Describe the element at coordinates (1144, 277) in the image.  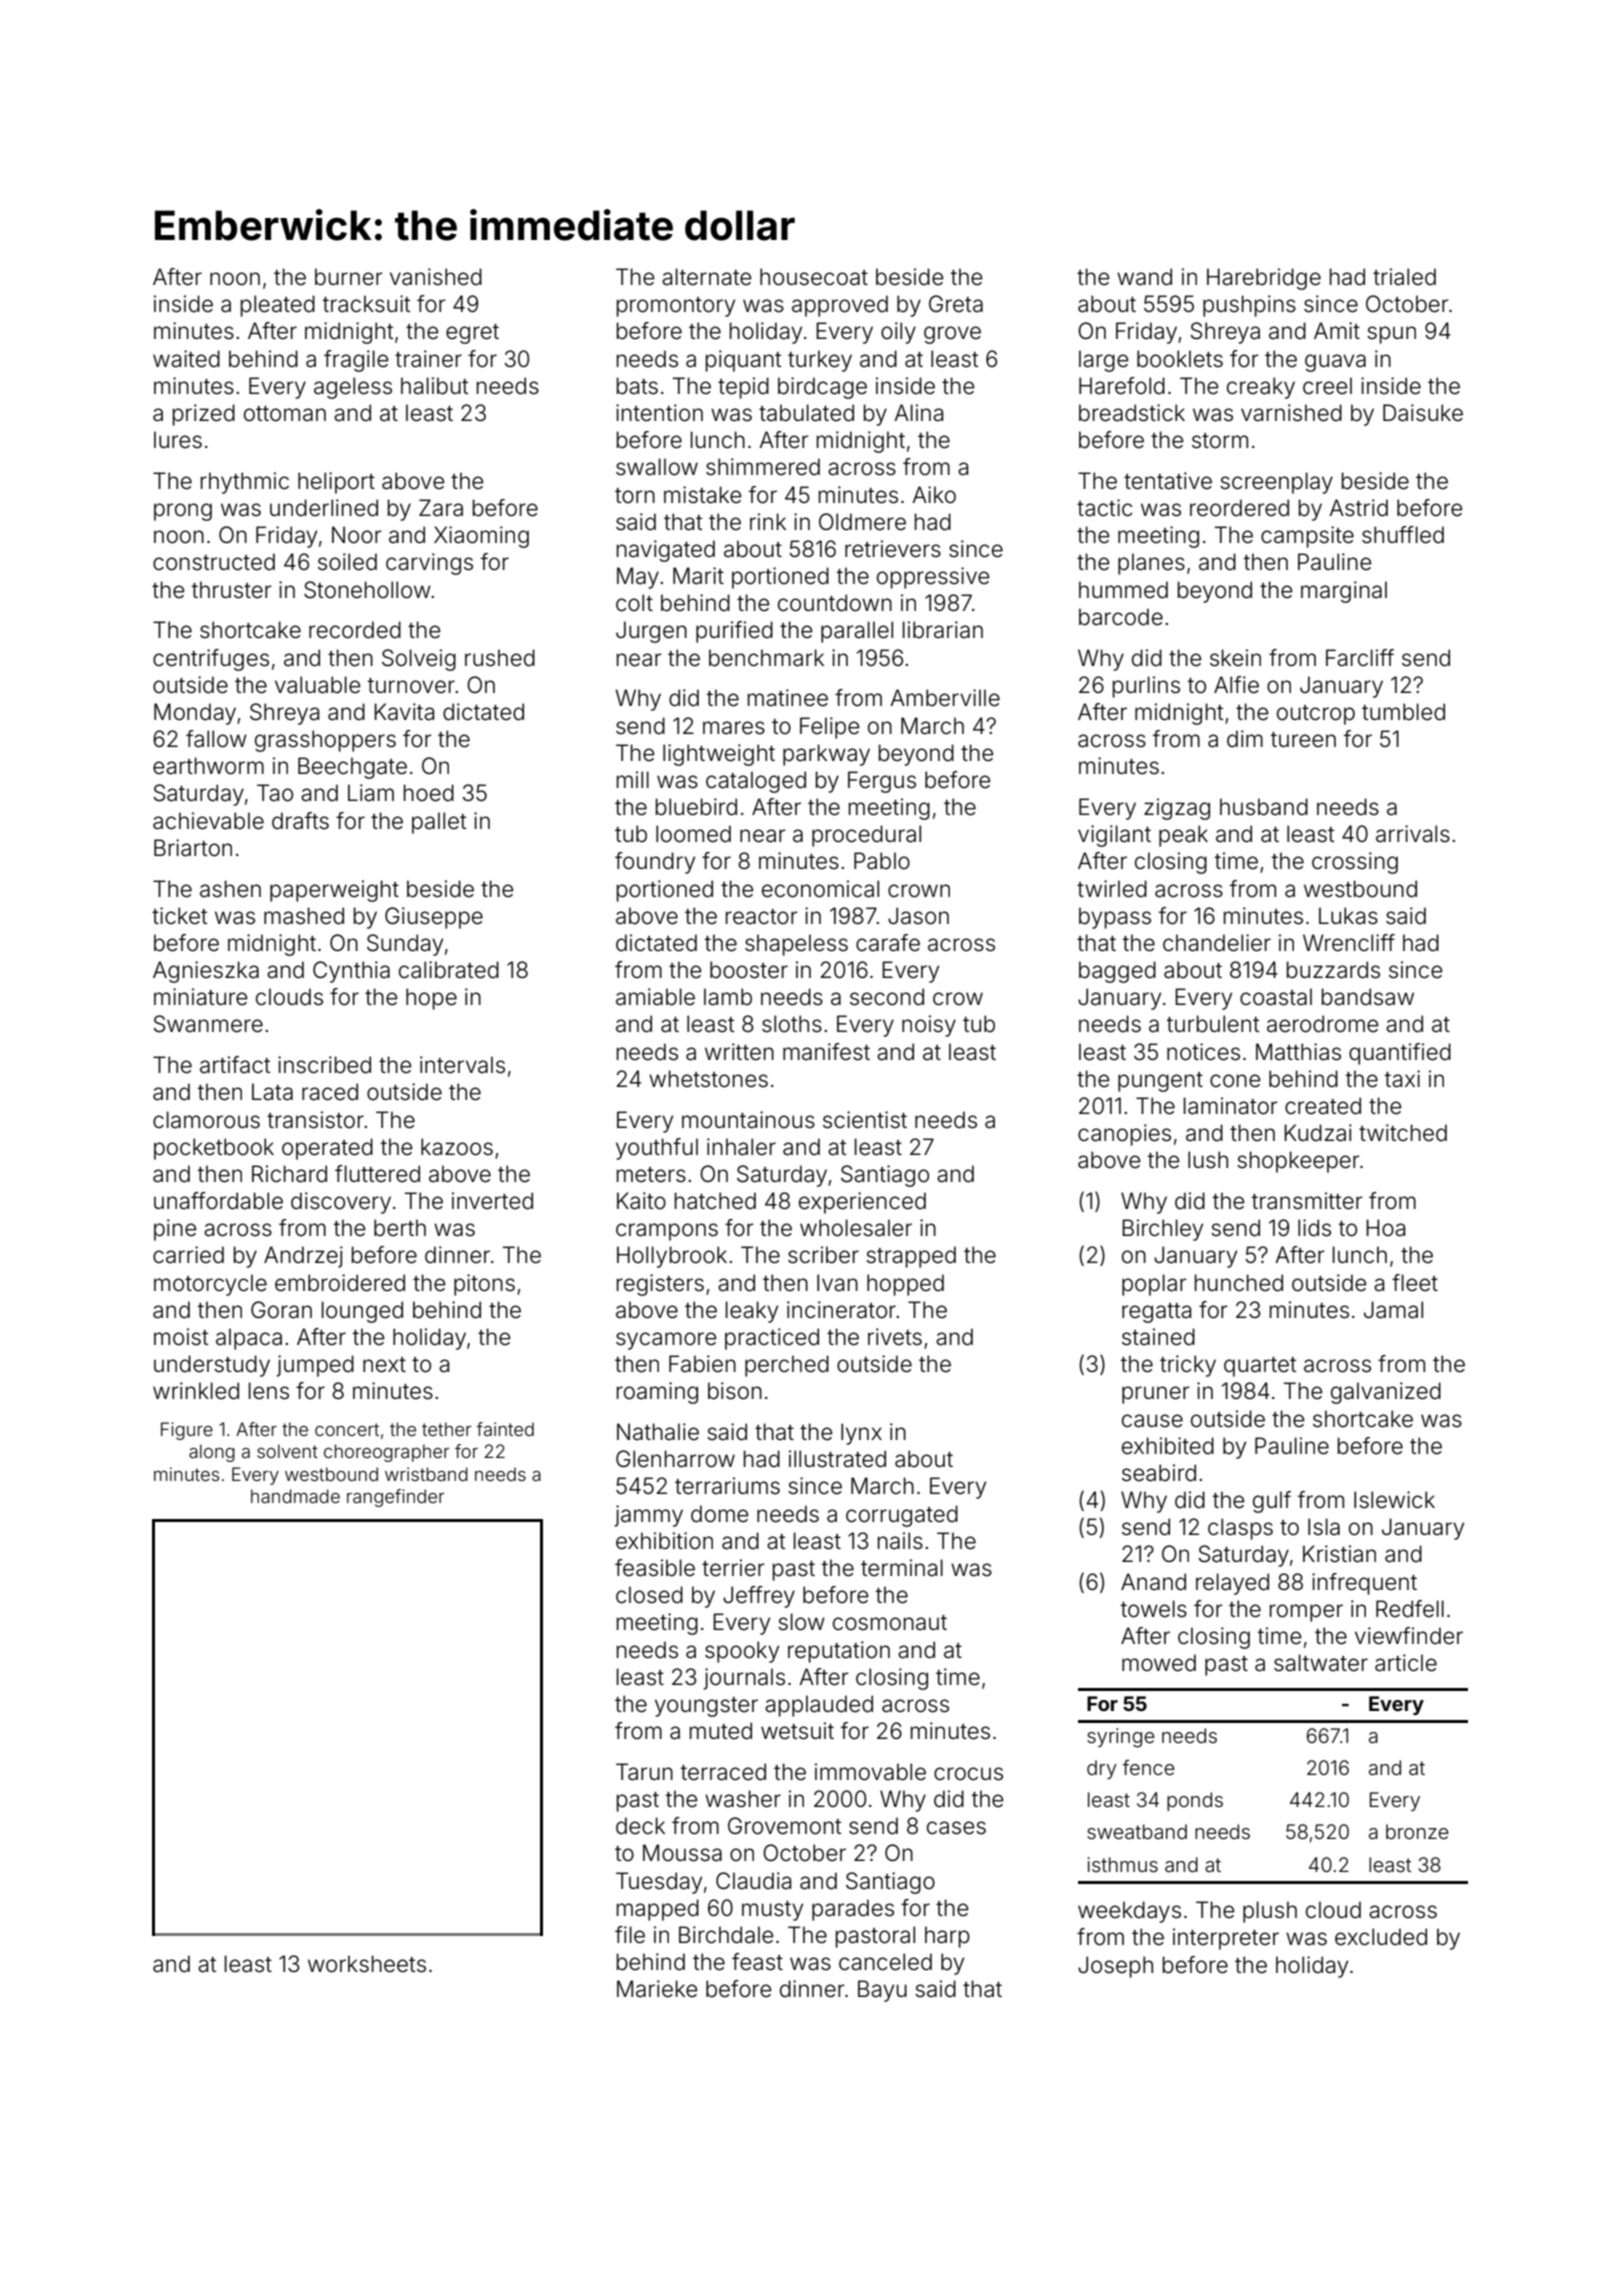
I see `wand` at that location.
